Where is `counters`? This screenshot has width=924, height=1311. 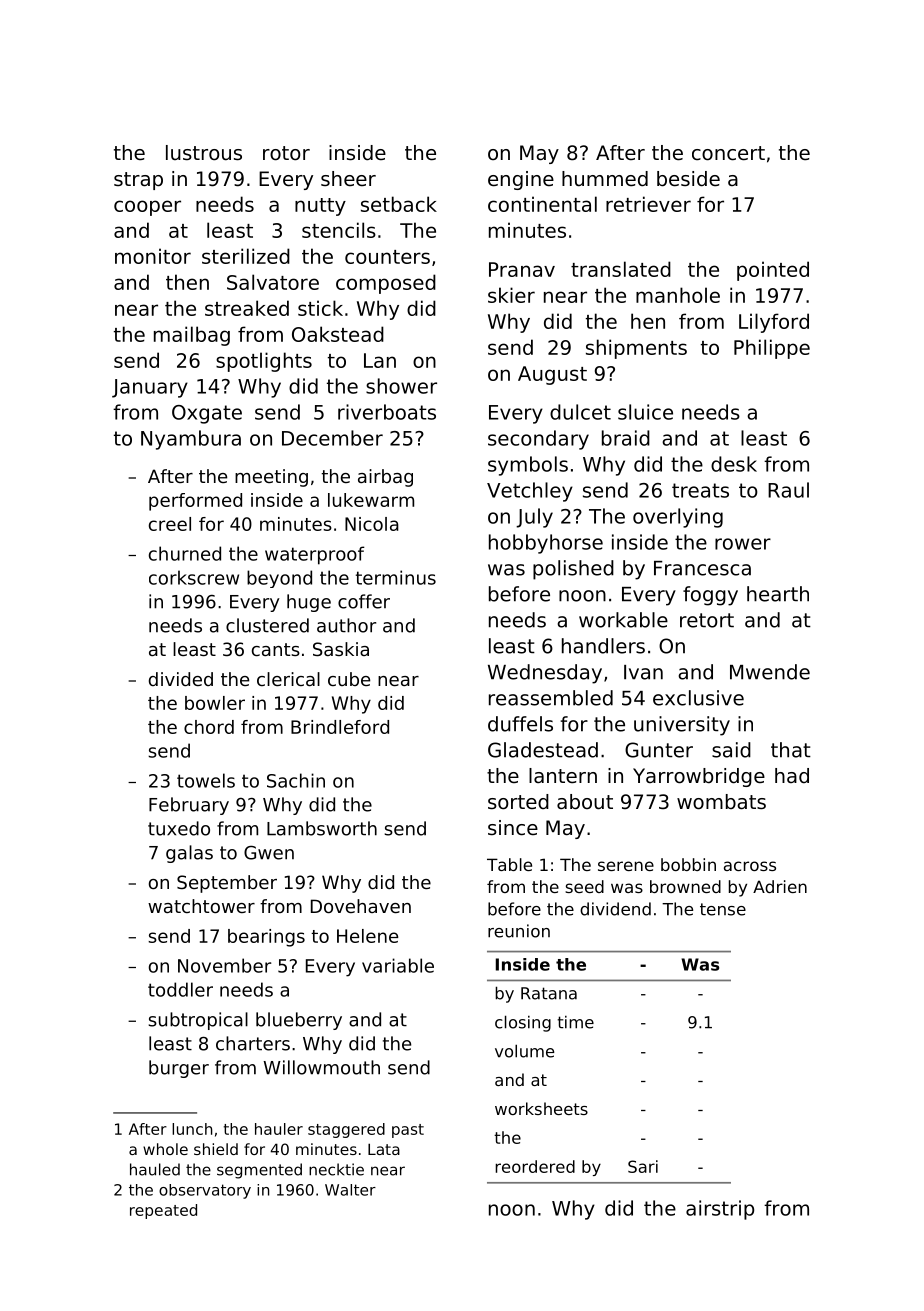 counters is located at coordinates (387, 257).
